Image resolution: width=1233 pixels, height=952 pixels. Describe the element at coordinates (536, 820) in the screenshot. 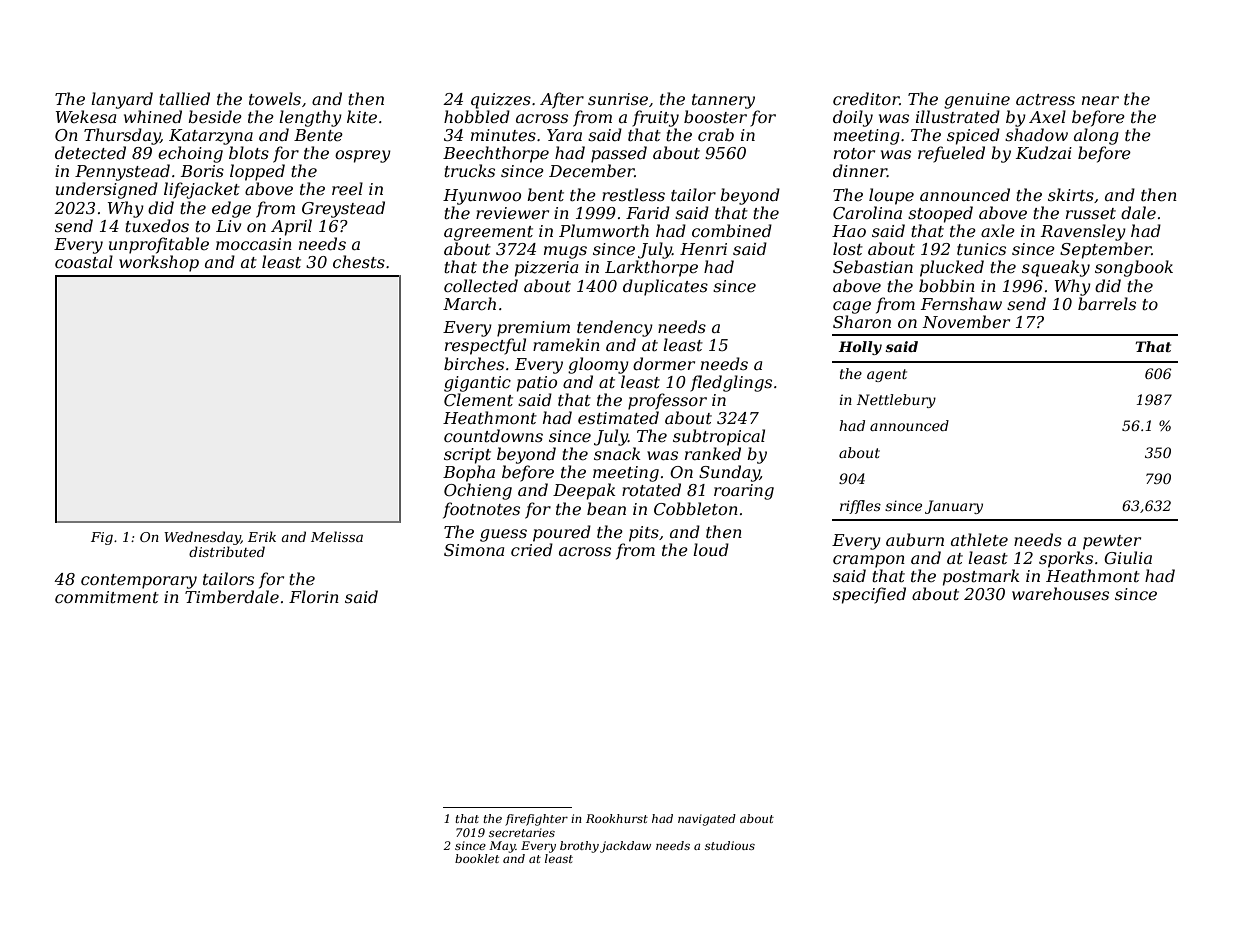

I see `firefighter` at that location.
